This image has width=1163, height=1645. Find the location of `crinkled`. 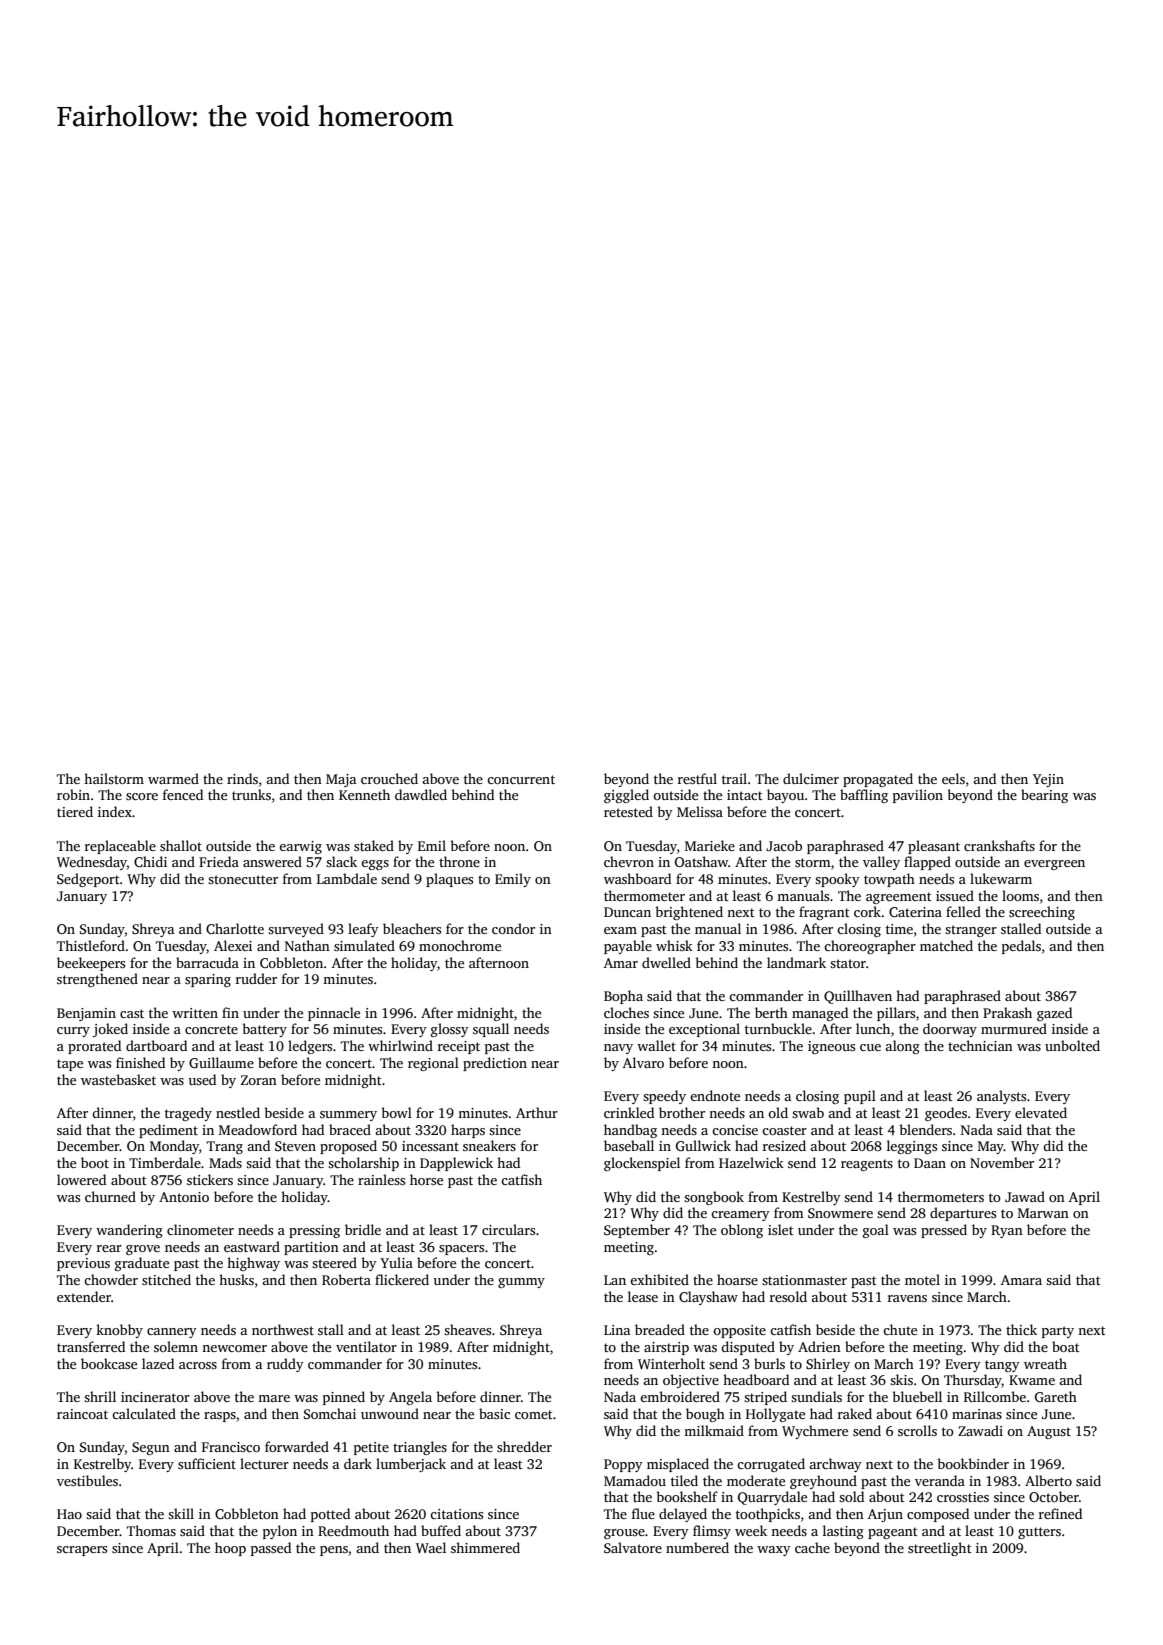

crinkled is located at coordinates (629, 1112).
